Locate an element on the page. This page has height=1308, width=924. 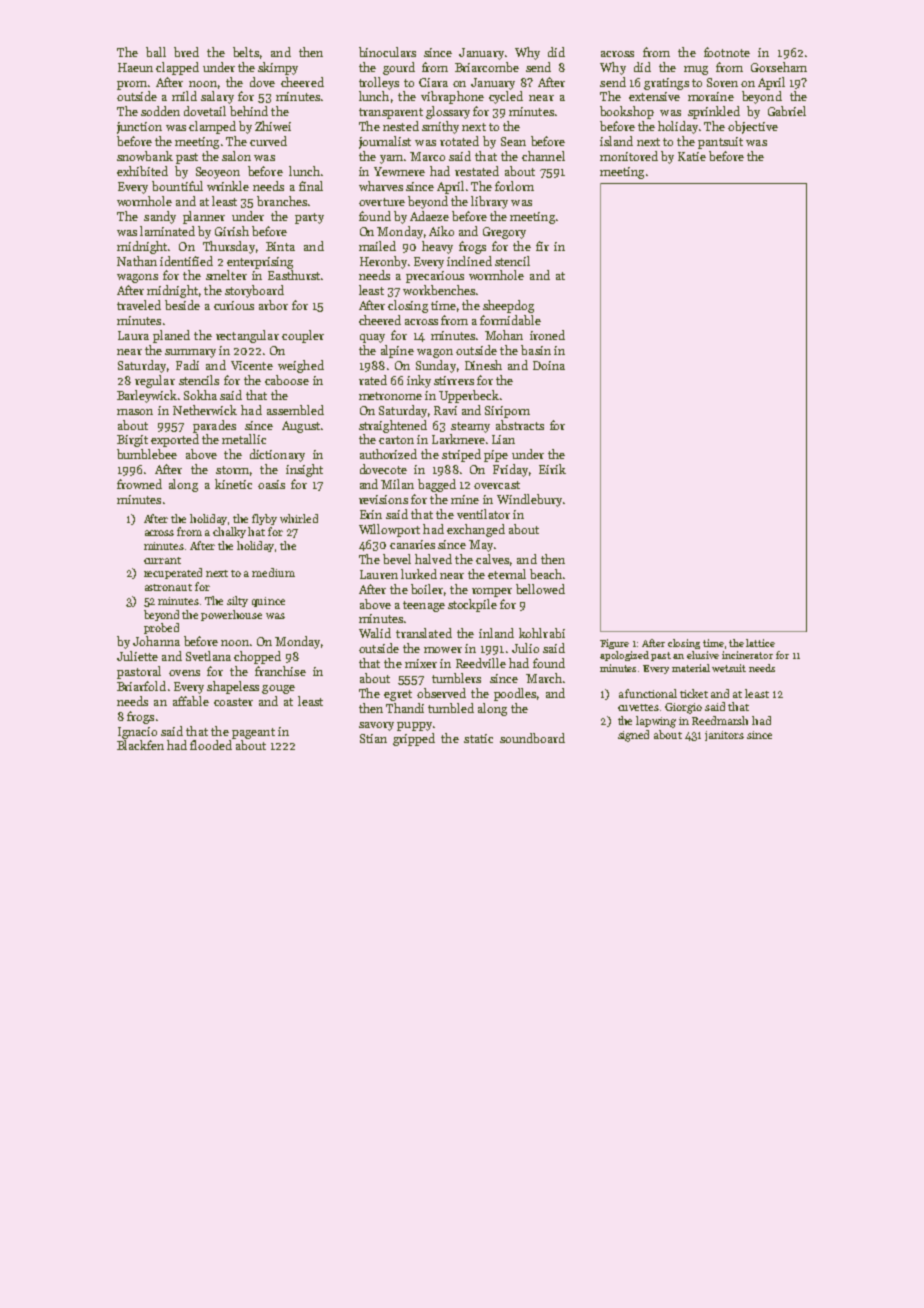
ironed is located at coordinates (547, 335).
